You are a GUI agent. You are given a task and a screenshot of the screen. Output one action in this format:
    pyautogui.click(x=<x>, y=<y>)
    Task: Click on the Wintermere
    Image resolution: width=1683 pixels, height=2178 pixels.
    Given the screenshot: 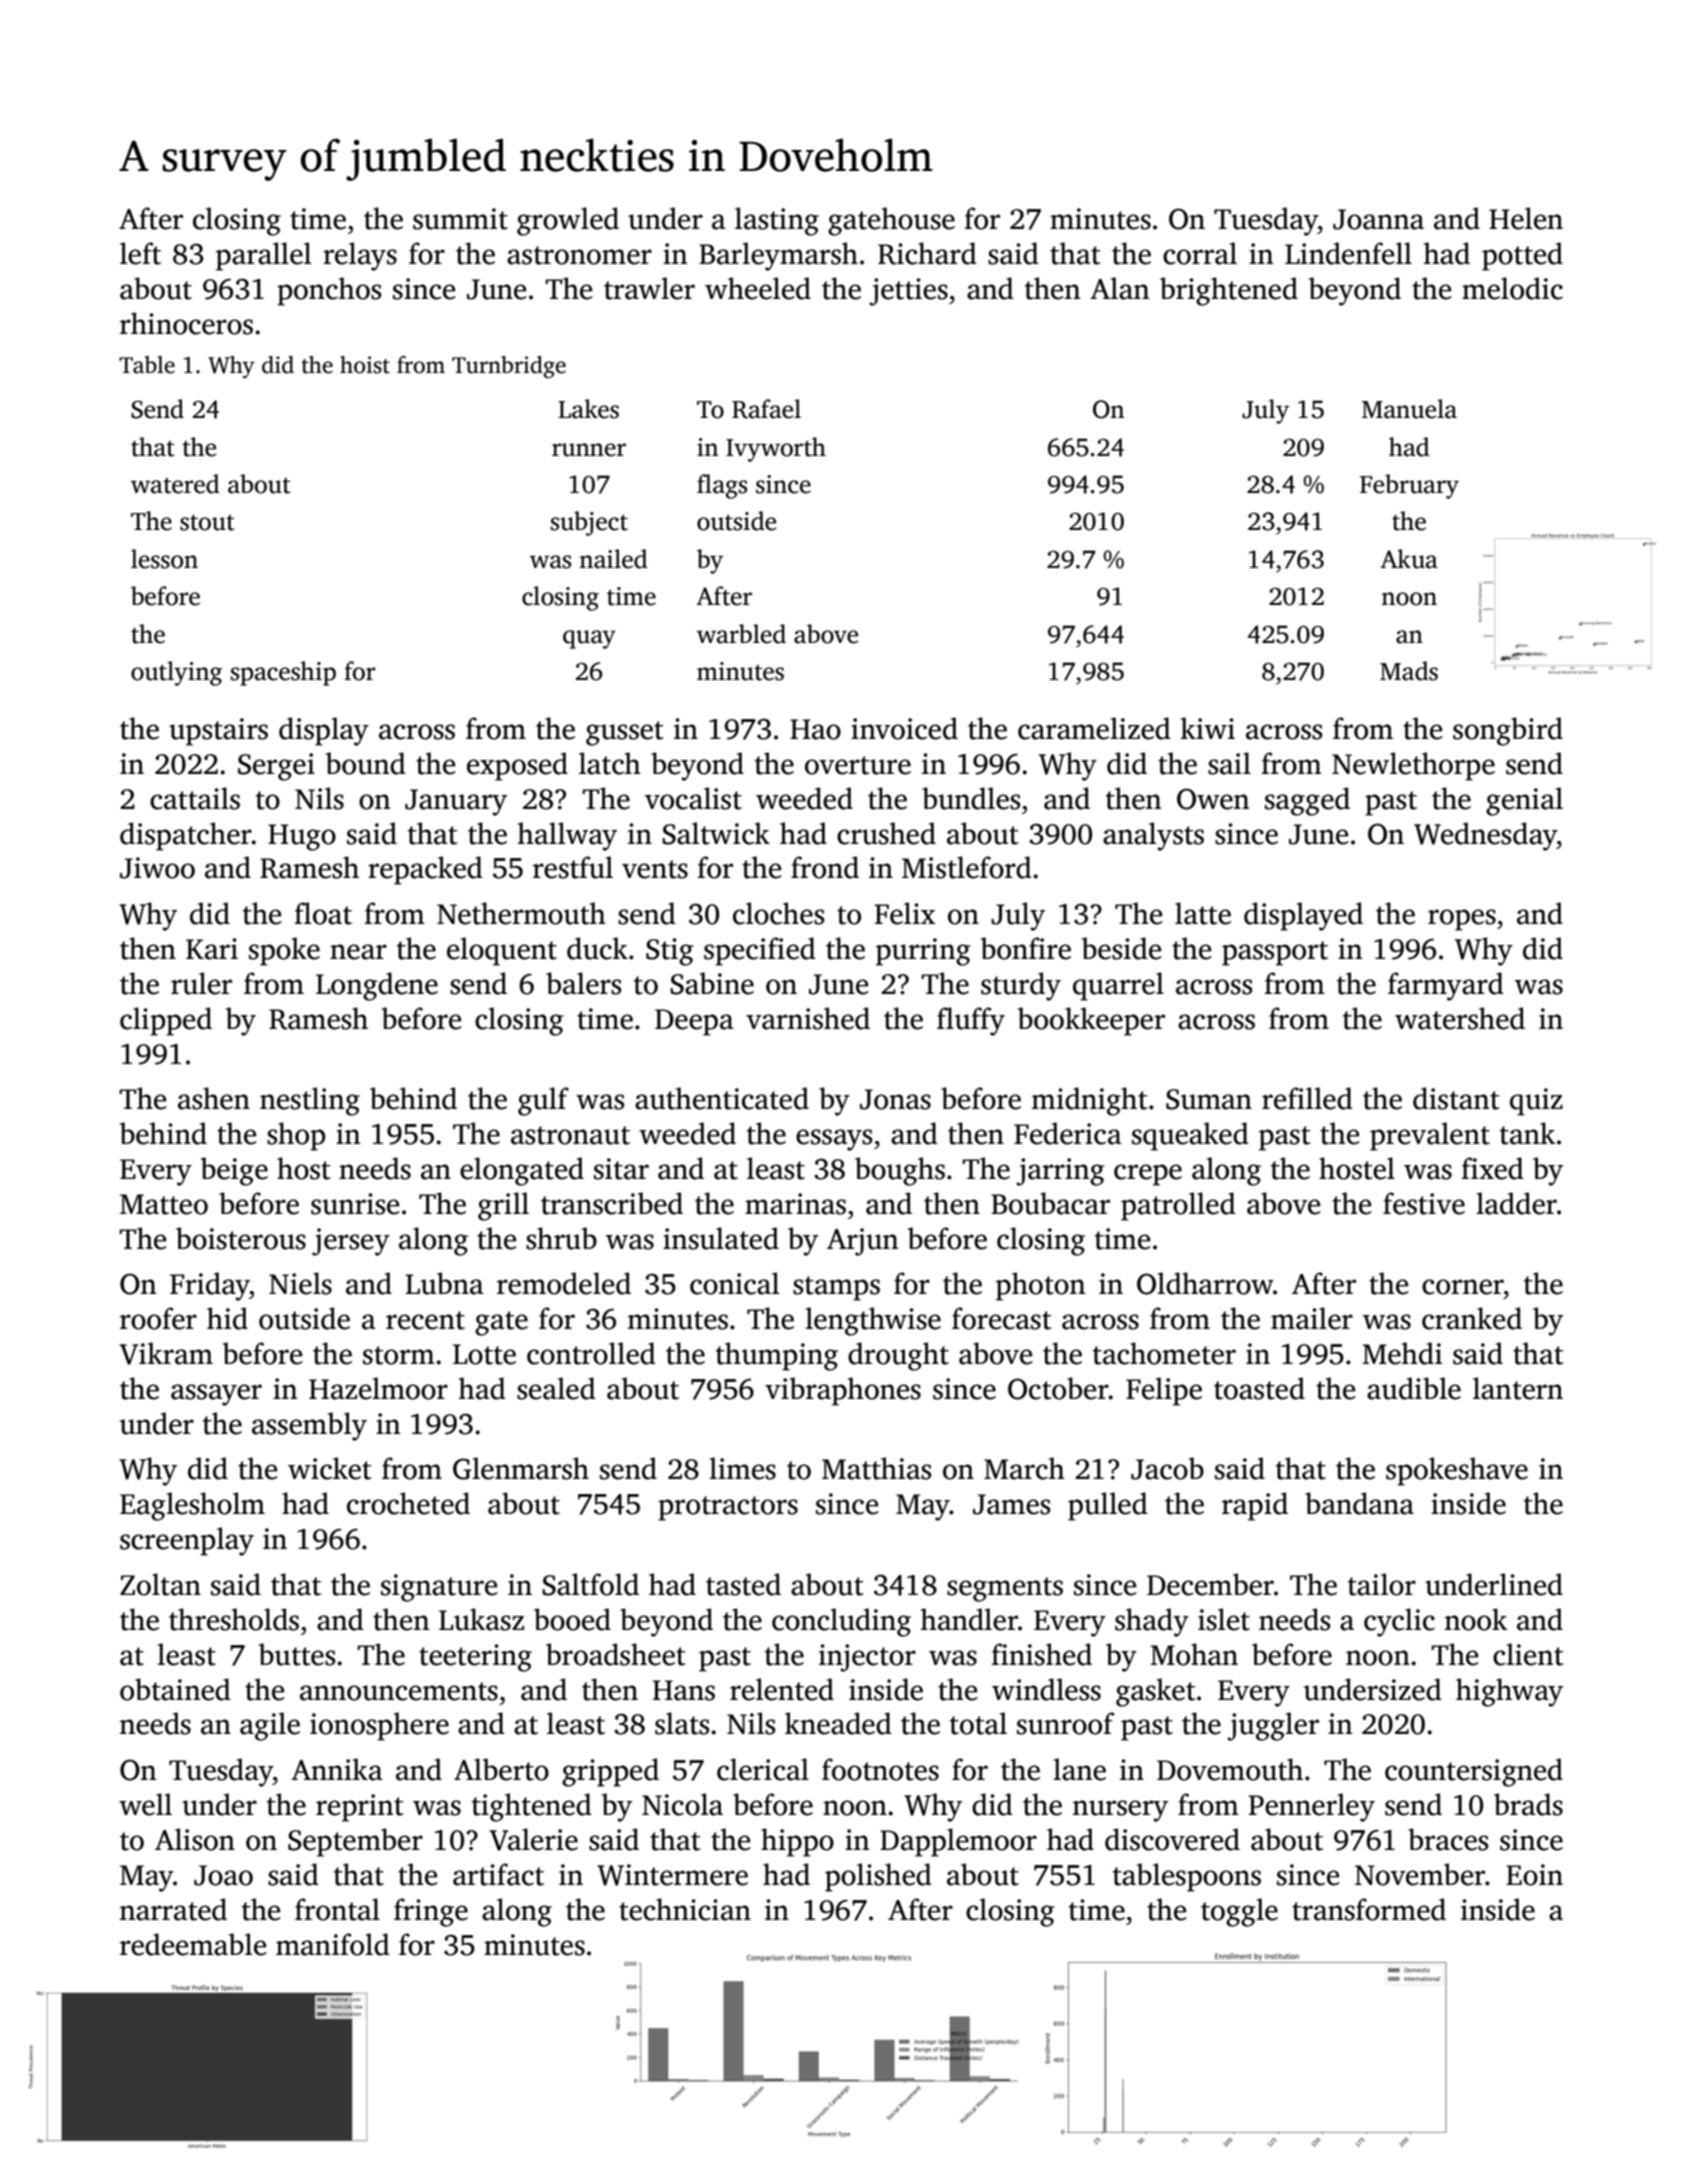 What is the action you would take?
    pyautogui.click(x=672, y=1875)
